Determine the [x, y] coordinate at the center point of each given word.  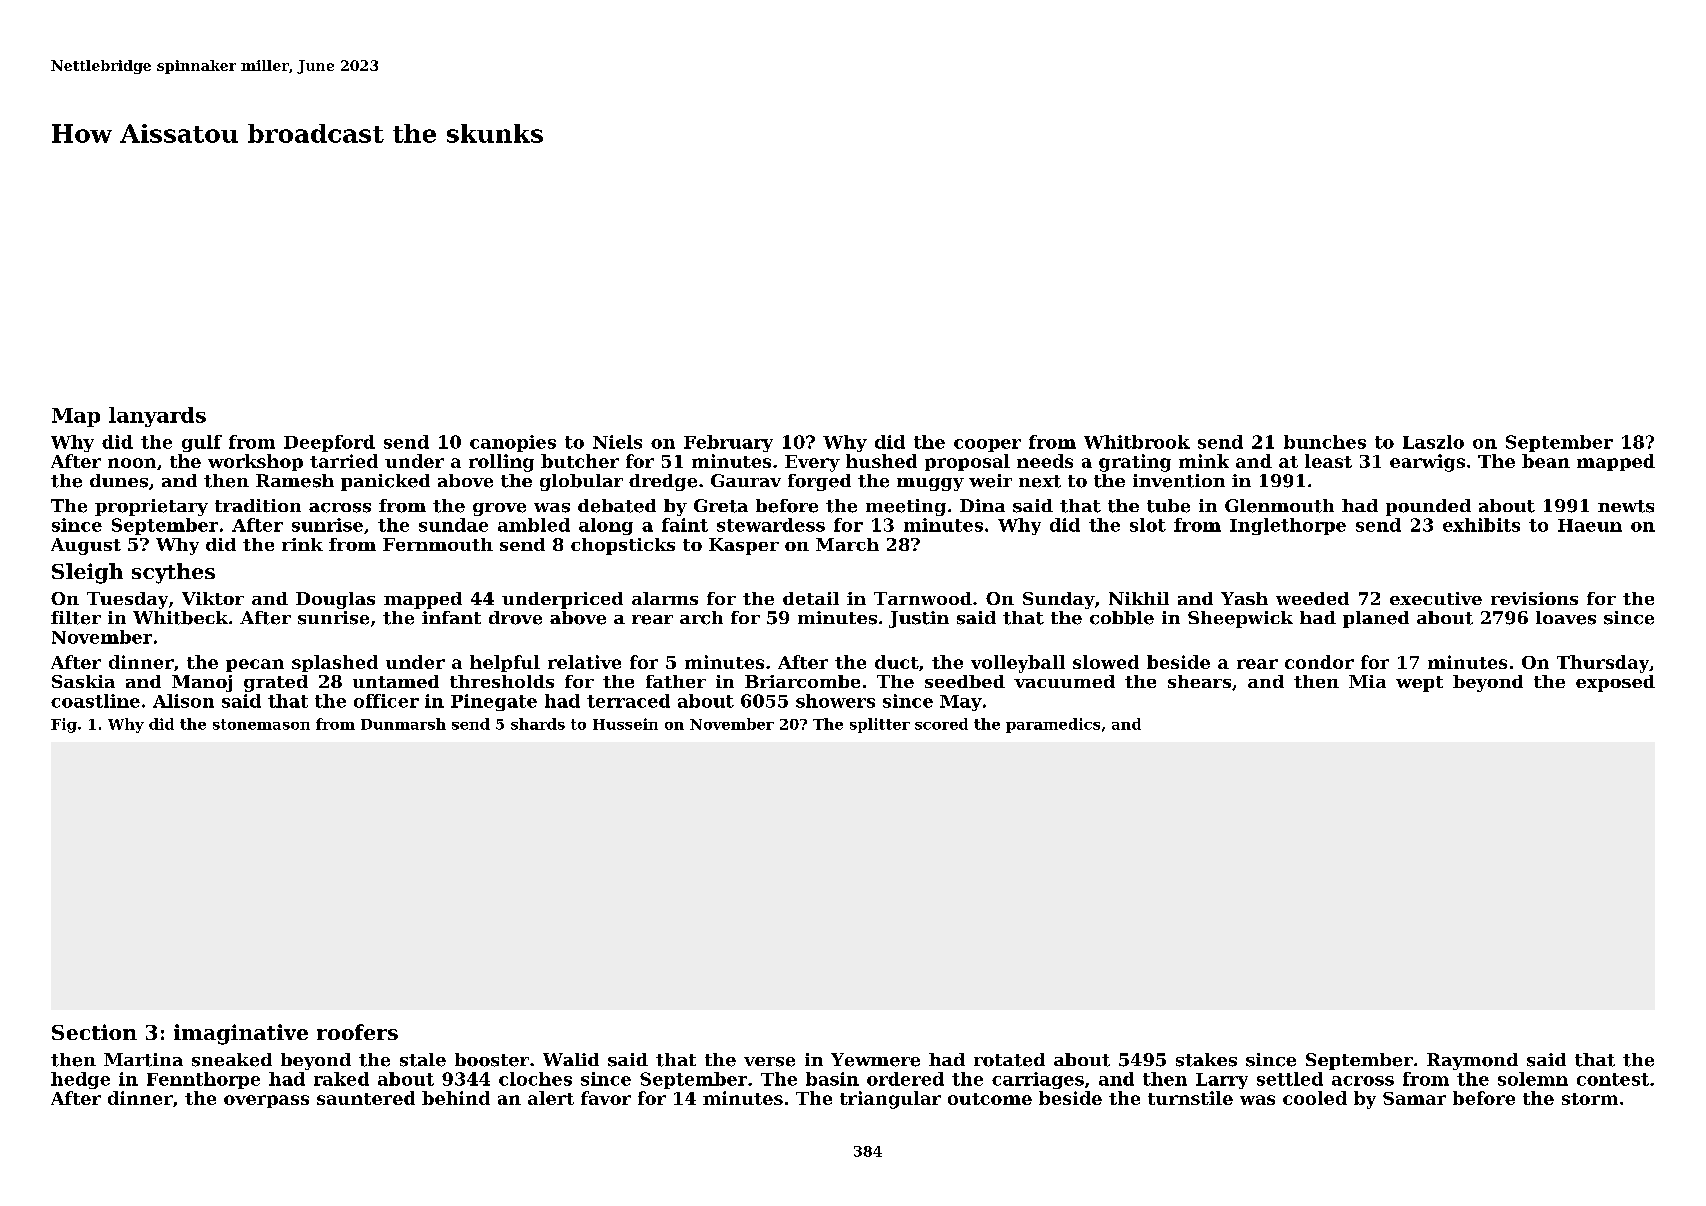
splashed [335, 663]
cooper [987, 445]
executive [1436, 598]
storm [1590, 1099]
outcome [990, 1099]
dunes [119, 481]
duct [897, 662]
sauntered [366, 1098]
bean [1546, 461]
